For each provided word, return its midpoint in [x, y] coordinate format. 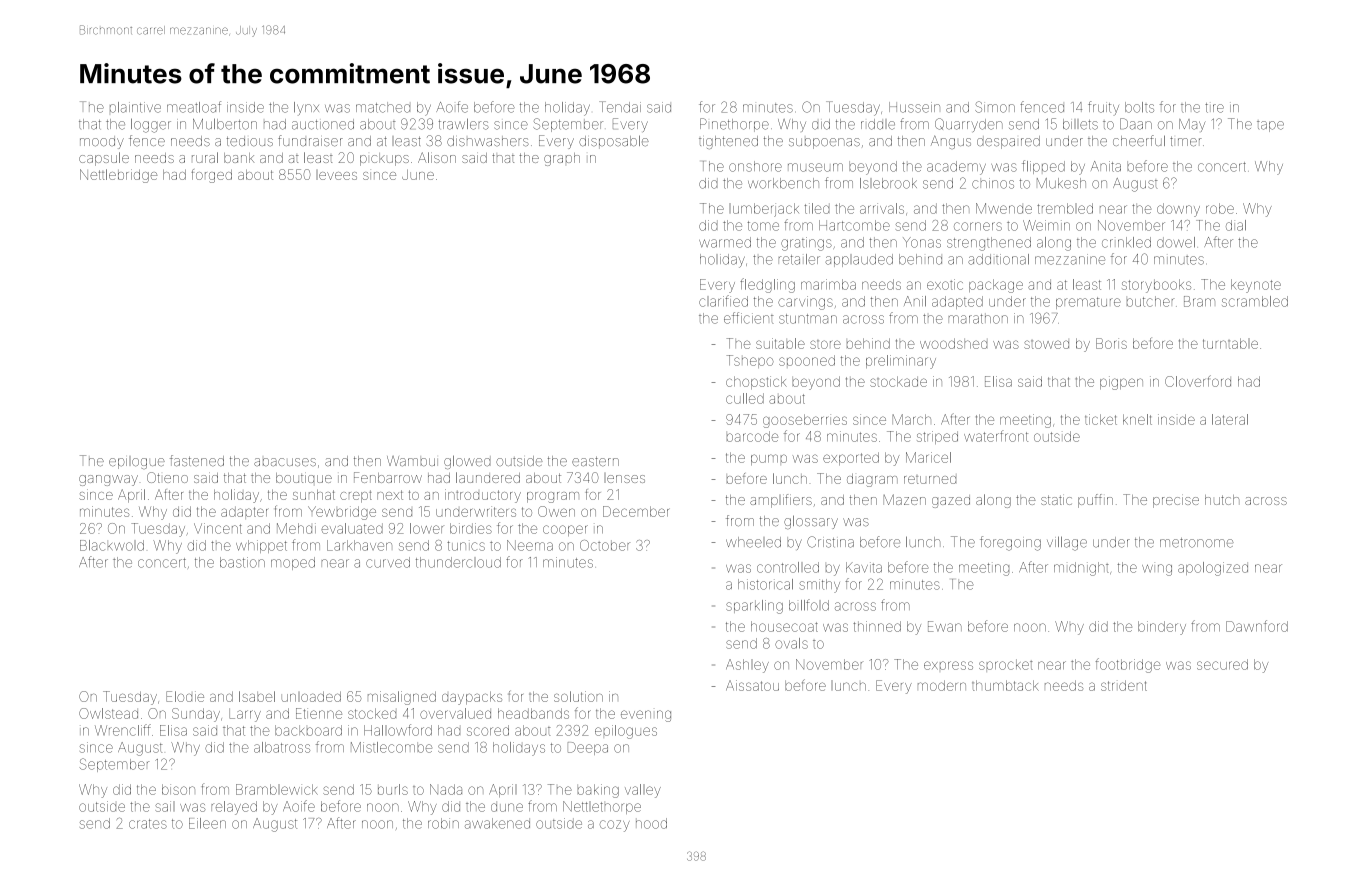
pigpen [1121, 383]
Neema [530, 545]
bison [178, 789]
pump [769, 459]
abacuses [285, 462]
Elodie [185, 696]
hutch [1222, 500]
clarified [723, 301]
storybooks [1156, 286]
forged [212, 176]
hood [651, 823]
